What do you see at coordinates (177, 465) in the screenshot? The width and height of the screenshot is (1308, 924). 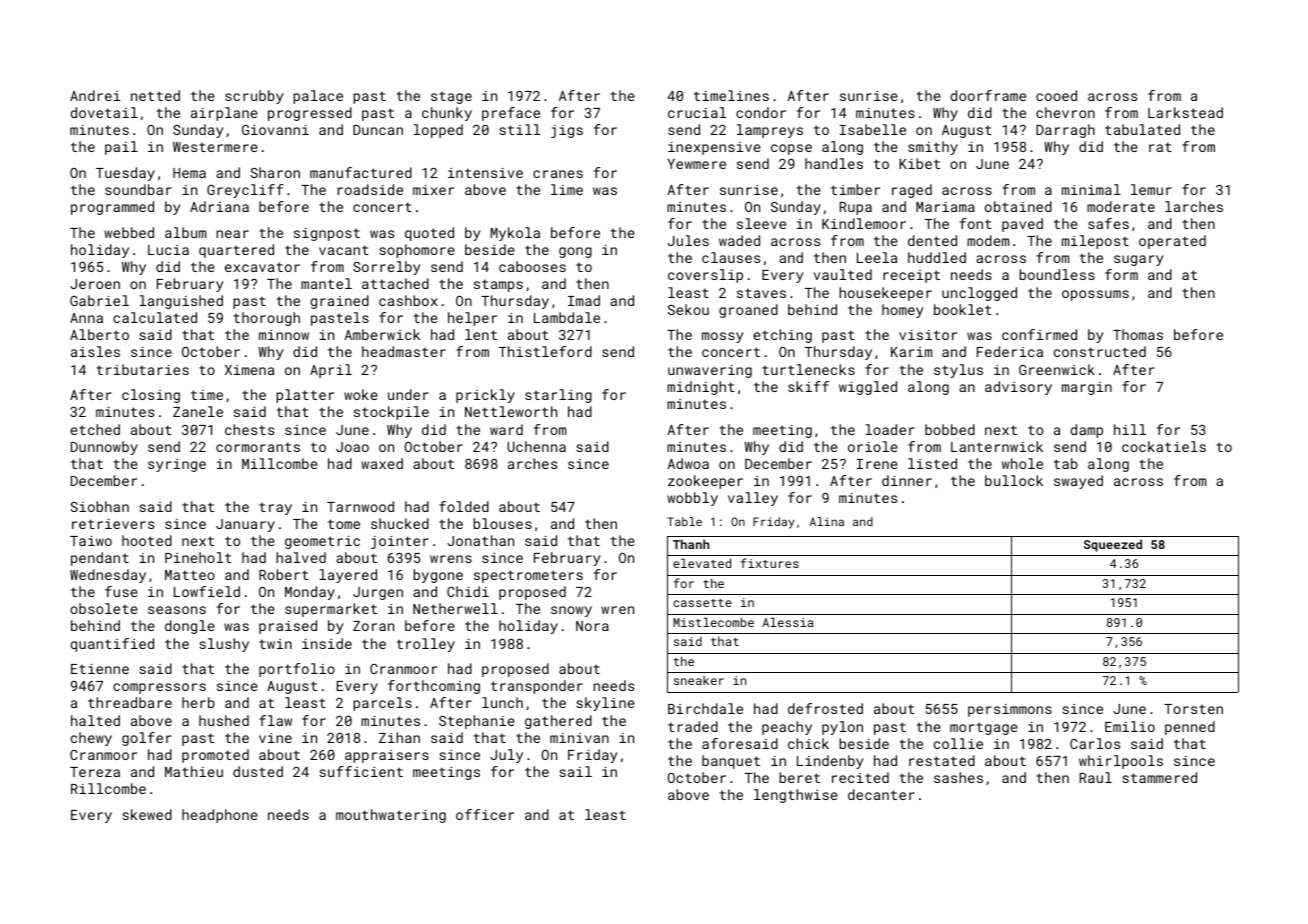 I see `syringe` at bounding box center [177, 465].
